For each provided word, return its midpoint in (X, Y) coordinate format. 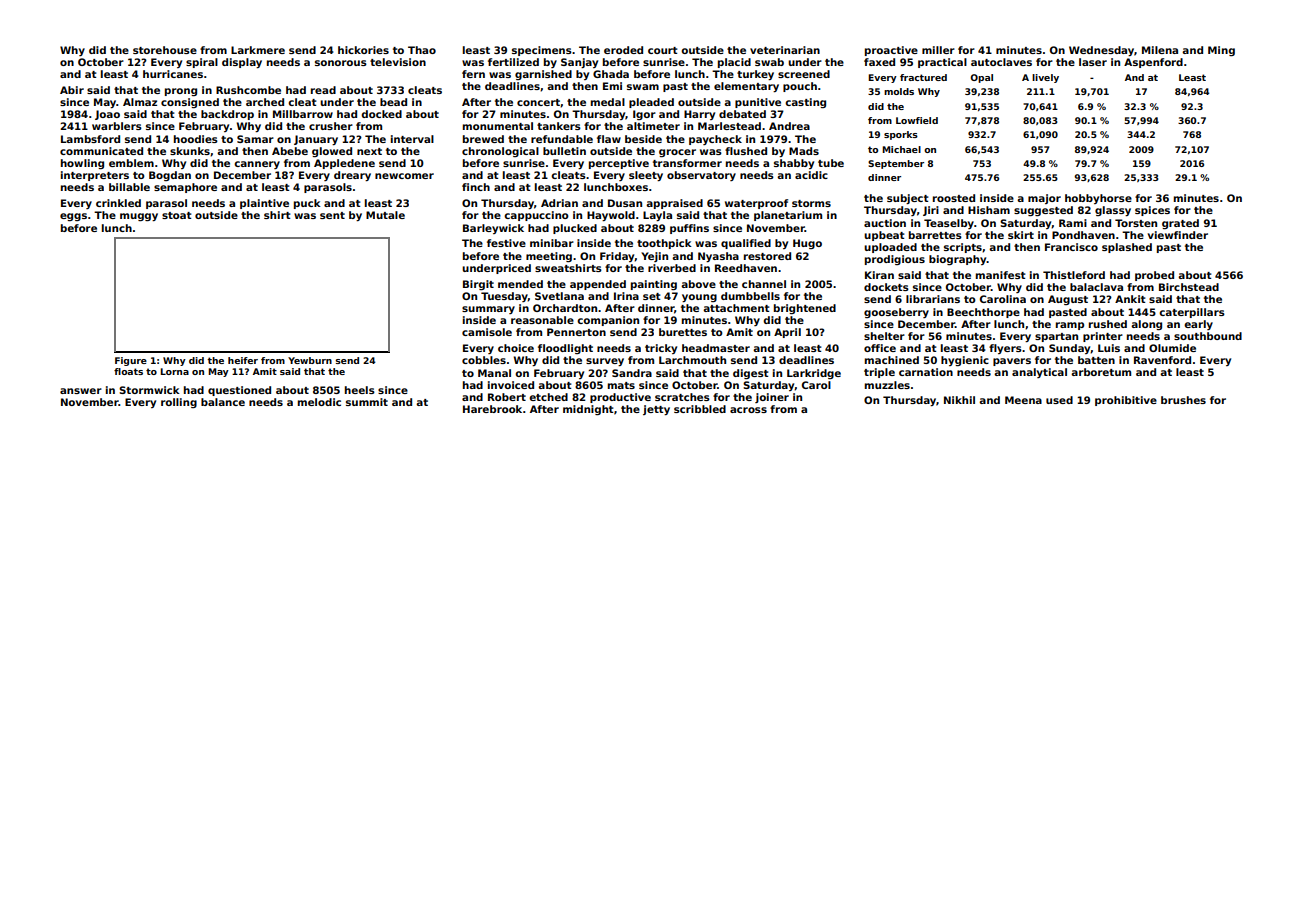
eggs (73, 217)
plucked (575, 229)
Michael (901, 149)
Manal (494, 373)
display (242, 63)
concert (538, 102)
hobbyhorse (1098, 199)
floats (128, 371)
